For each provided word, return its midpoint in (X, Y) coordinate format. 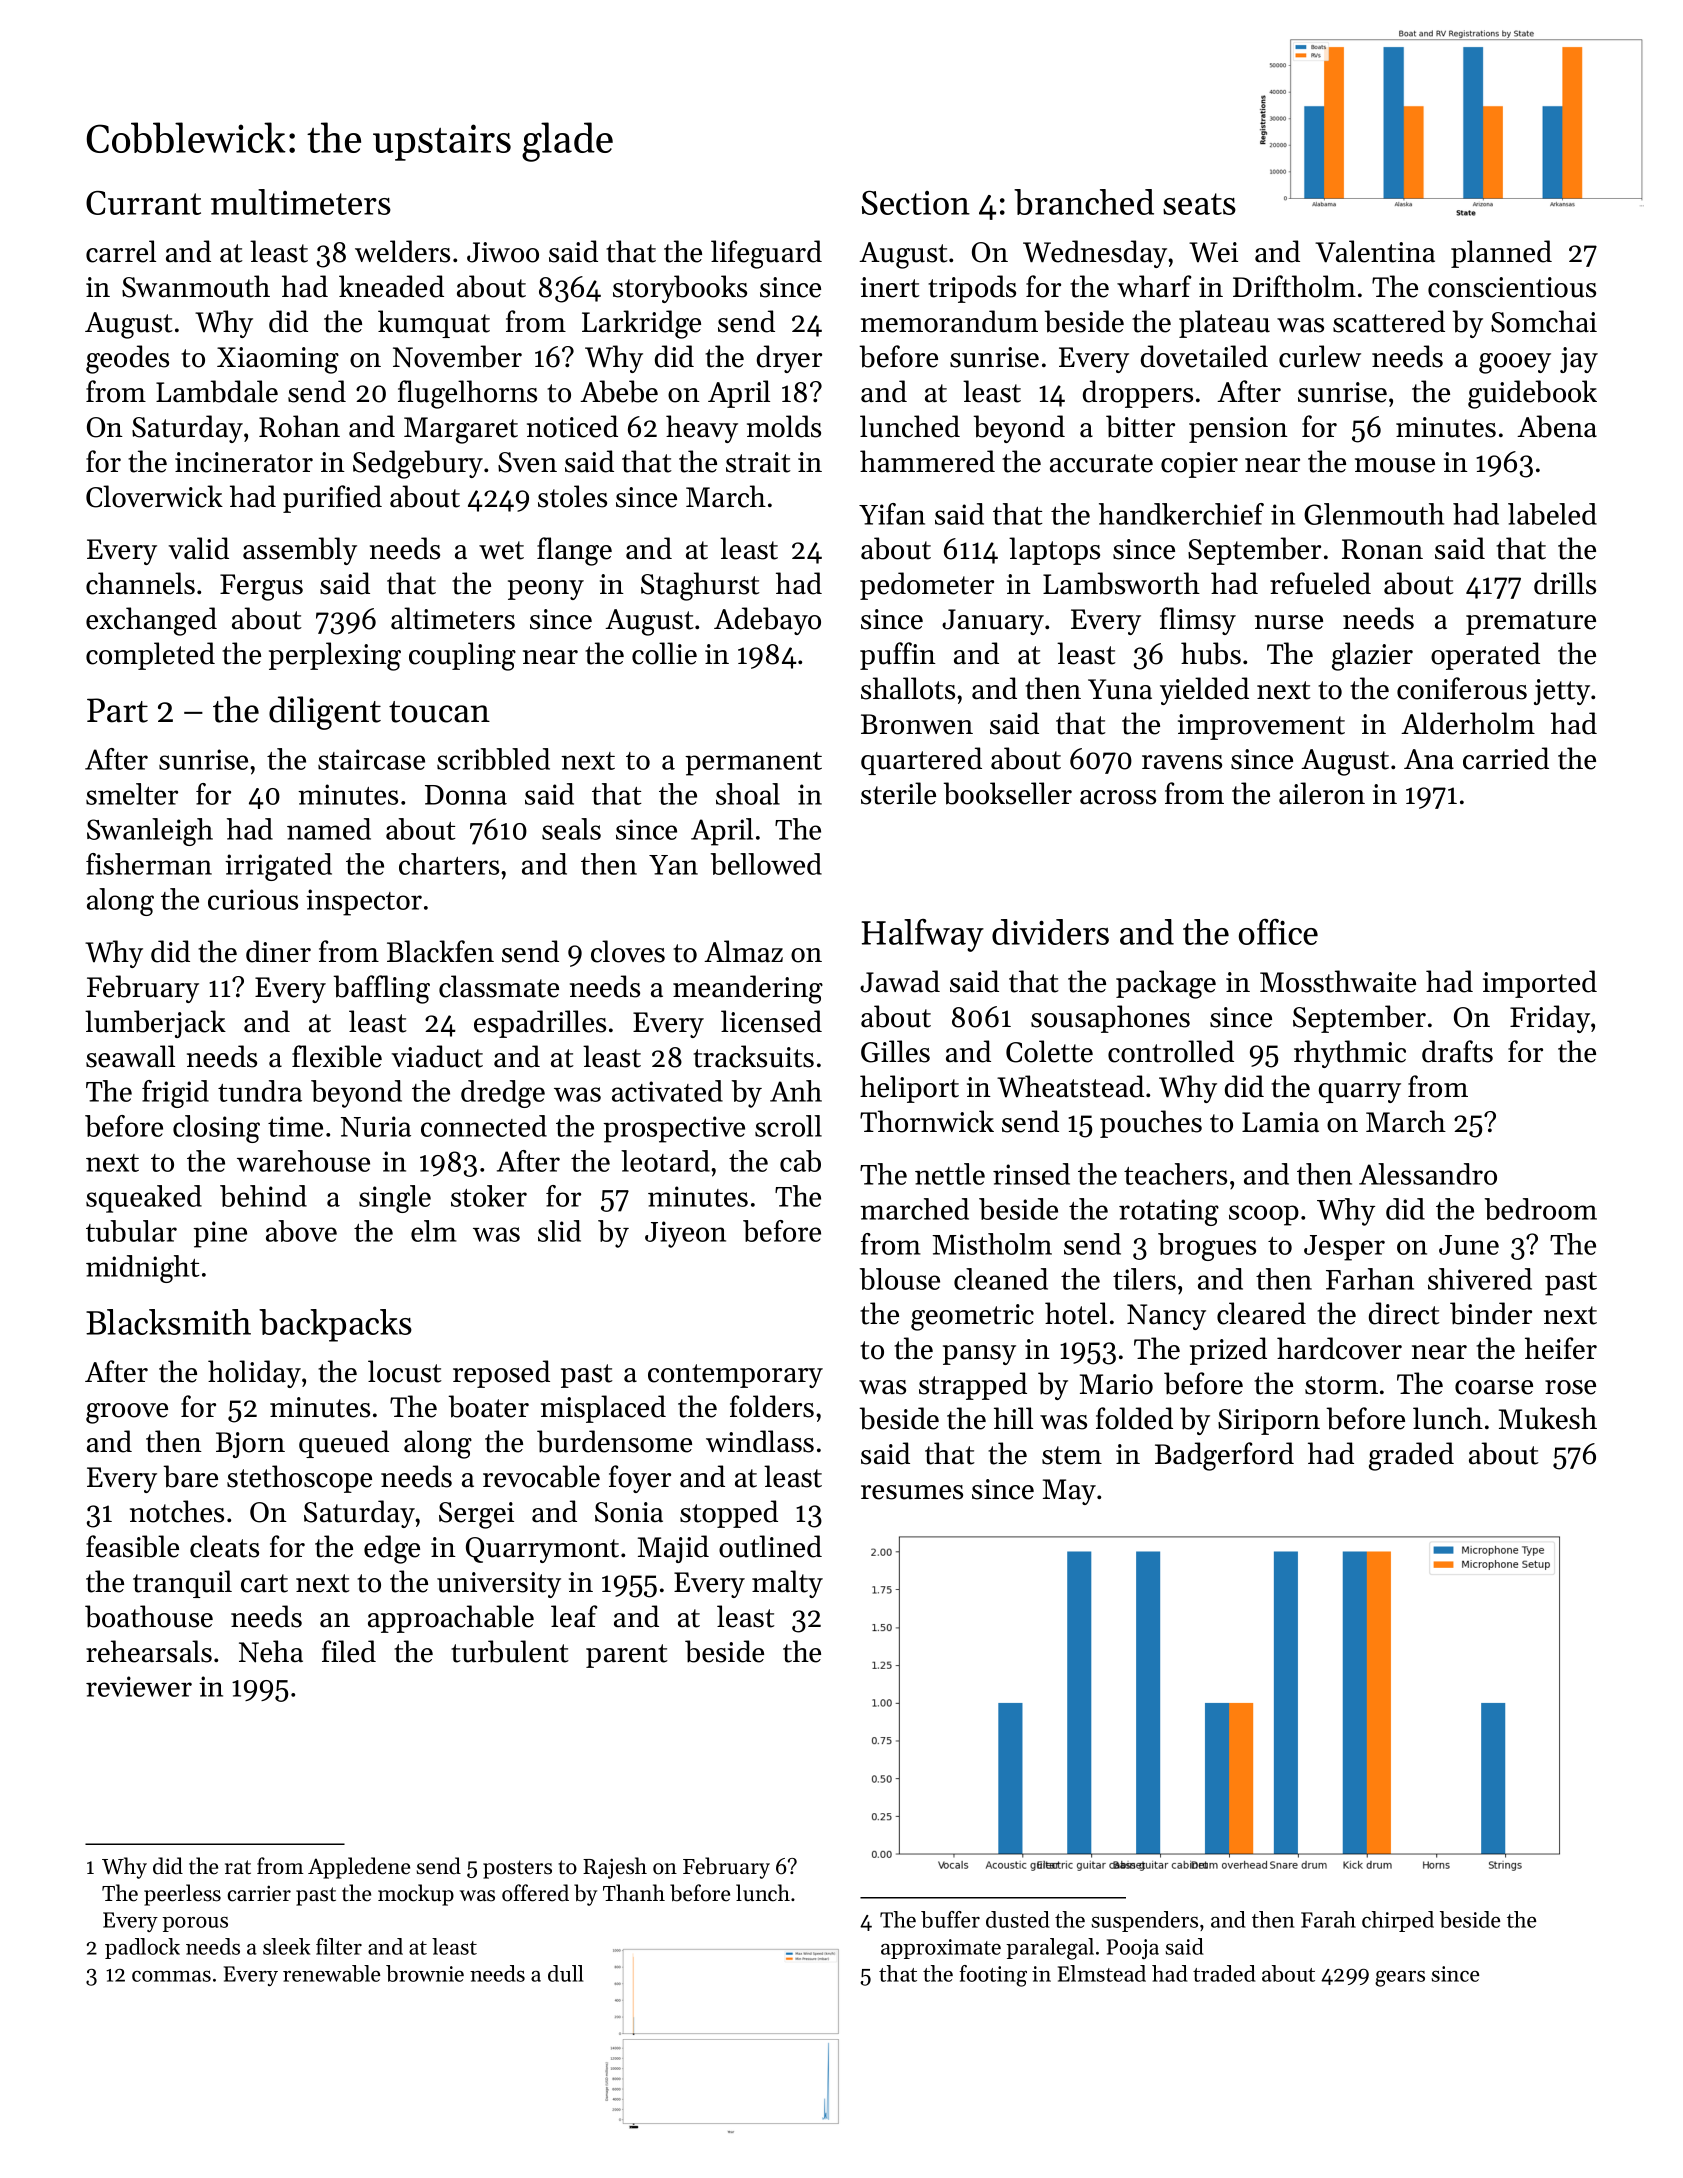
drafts (1457, 1051)
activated (667, 1091)
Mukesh (1548, 1418)
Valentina (1375, 251)
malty (787, 1584)
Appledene (359, 1868)
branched (1084, 202)
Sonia (629, 1512)
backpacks (335, 1325)
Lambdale (217, 391)
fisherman (149, 864)
